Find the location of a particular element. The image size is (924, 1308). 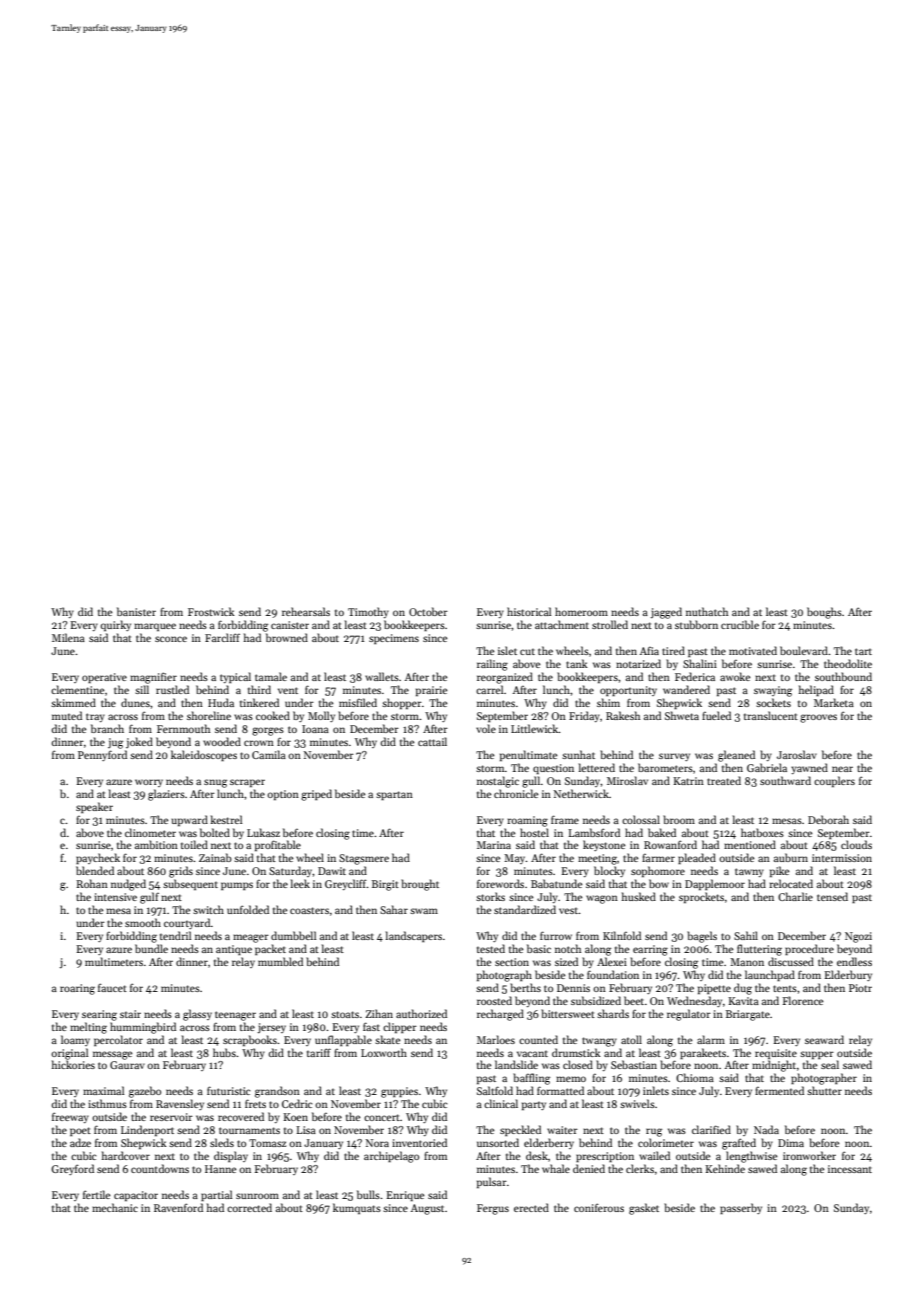

grooves is located at coordinates (818, 718).
